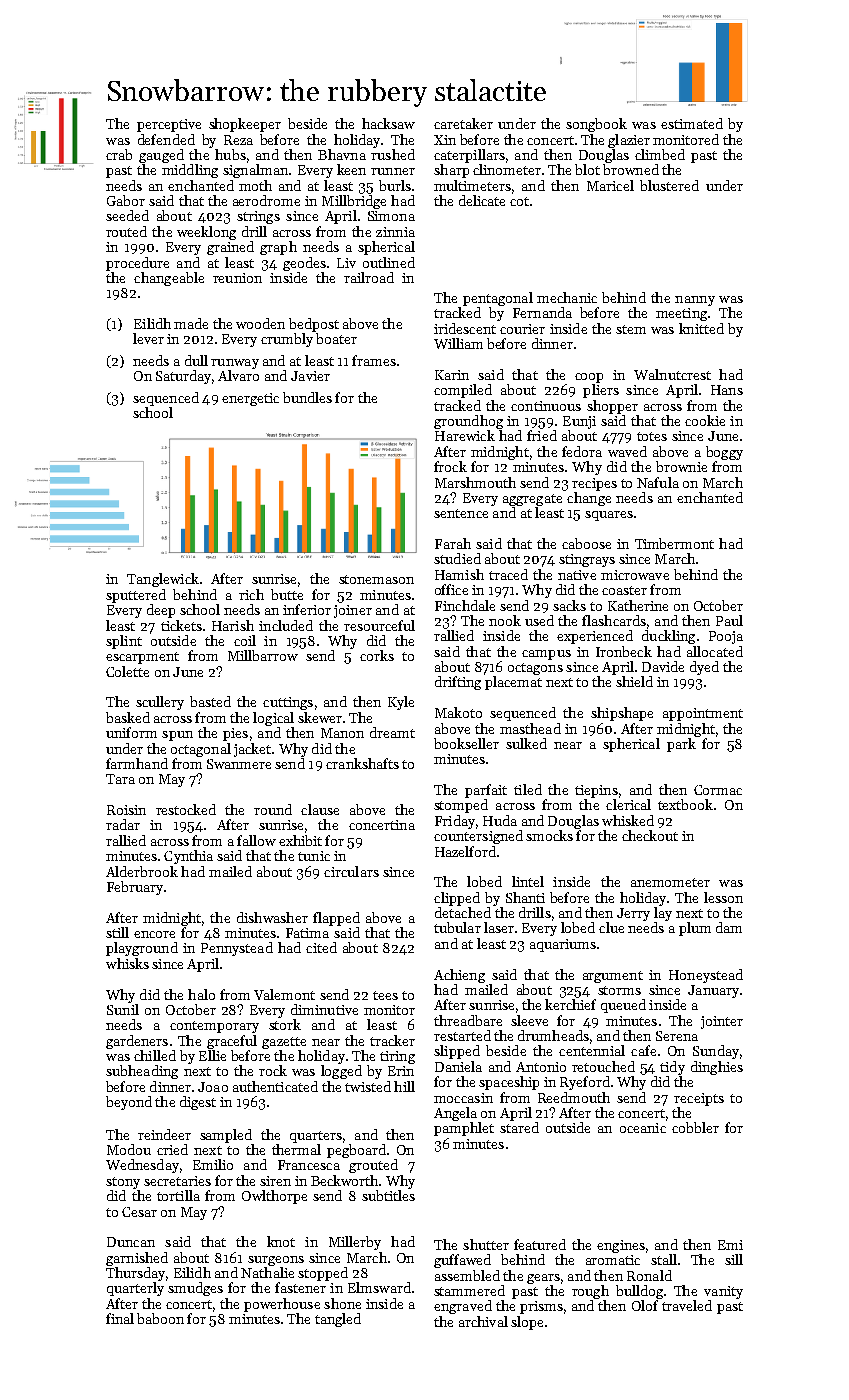  Describe the element at coordinates (563, 945) in the page. I see `aquariums` at that location.
